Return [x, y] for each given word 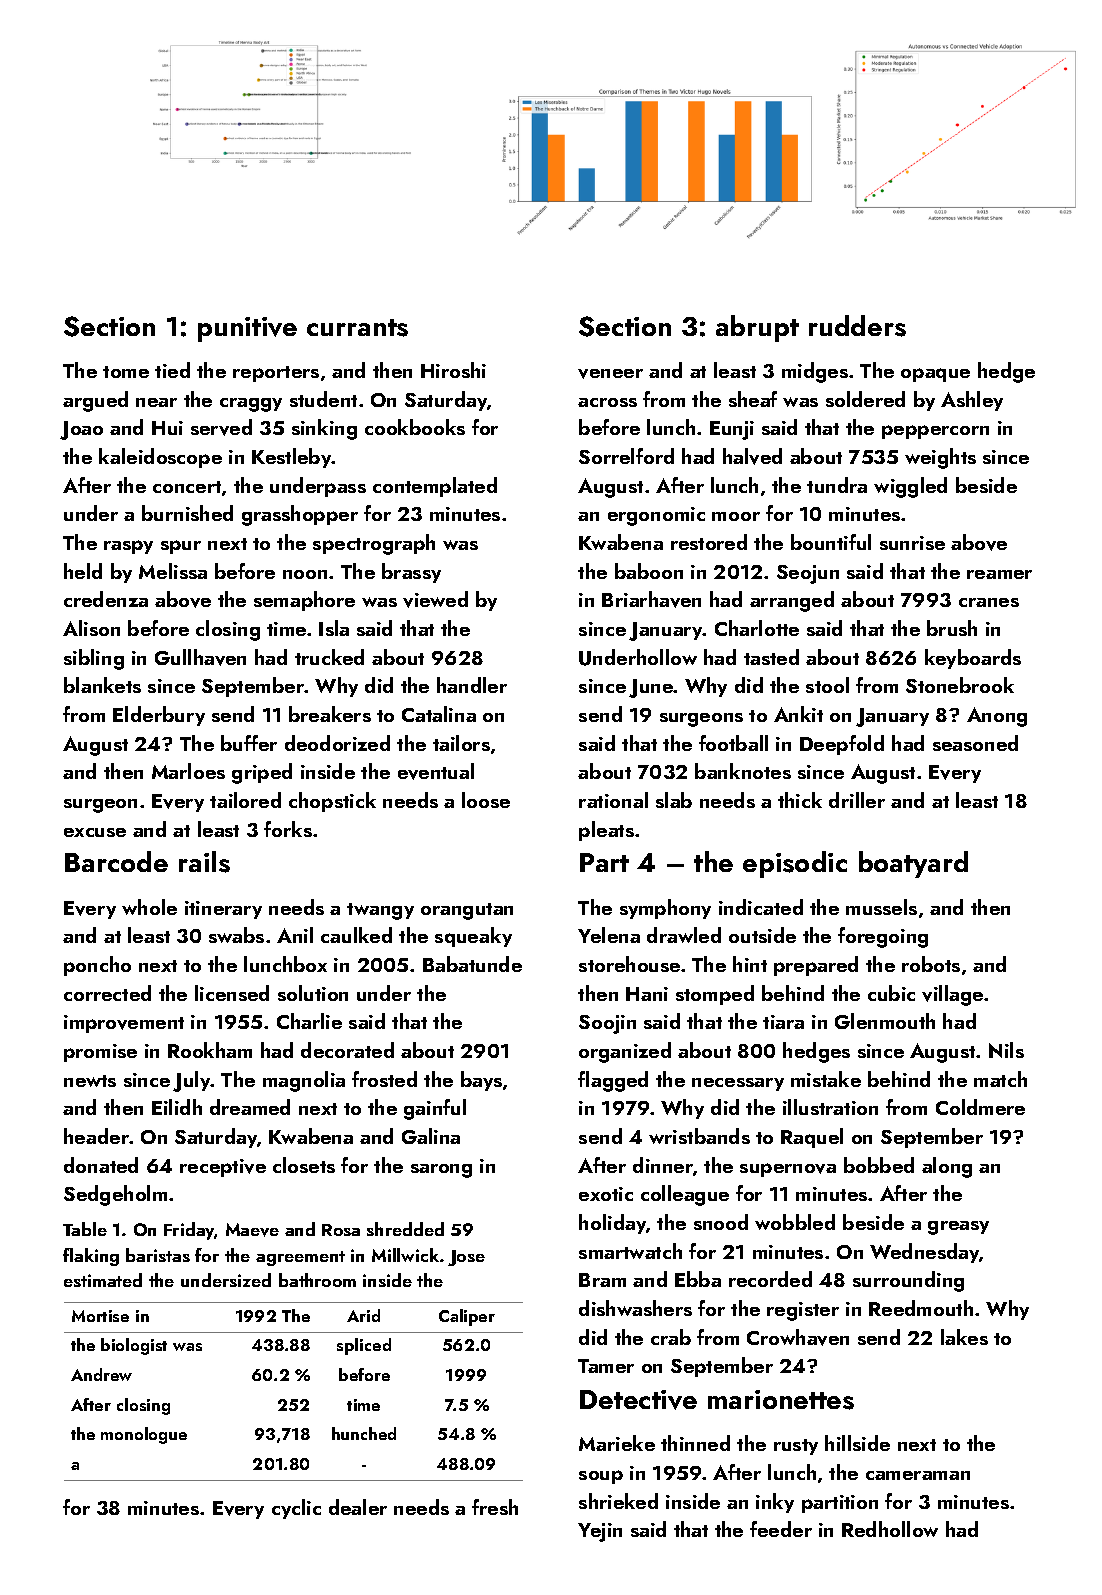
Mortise [100, 1316]
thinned [695, 1443]
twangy [380, 911]
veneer [610, 374]
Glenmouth [885, 1021]
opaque [935, 375]
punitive [247, 329]
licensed [232, 993]
